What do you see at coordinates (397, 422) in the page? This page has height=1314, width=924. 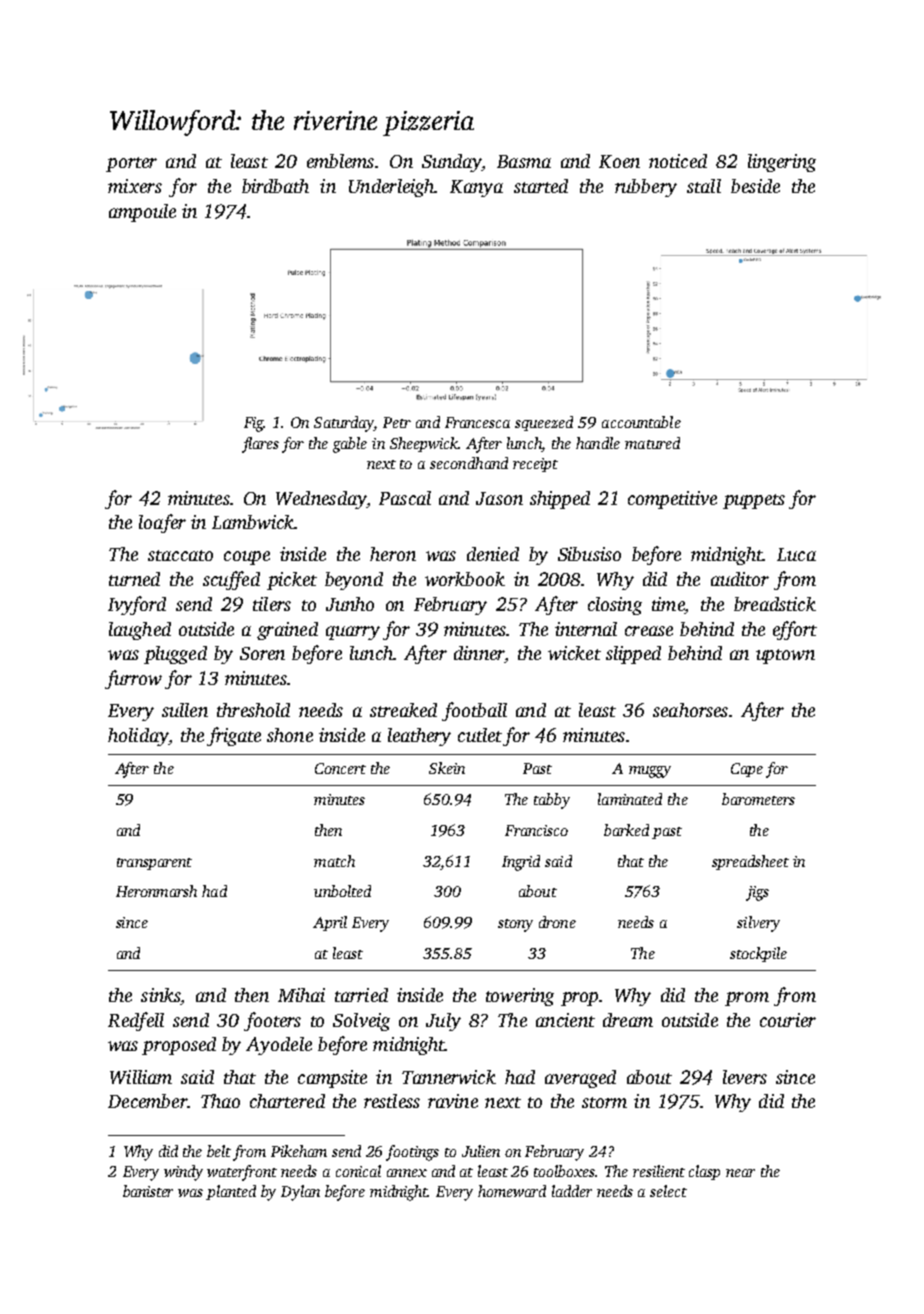 I see `Petr` at bounding box center [397, 422].
